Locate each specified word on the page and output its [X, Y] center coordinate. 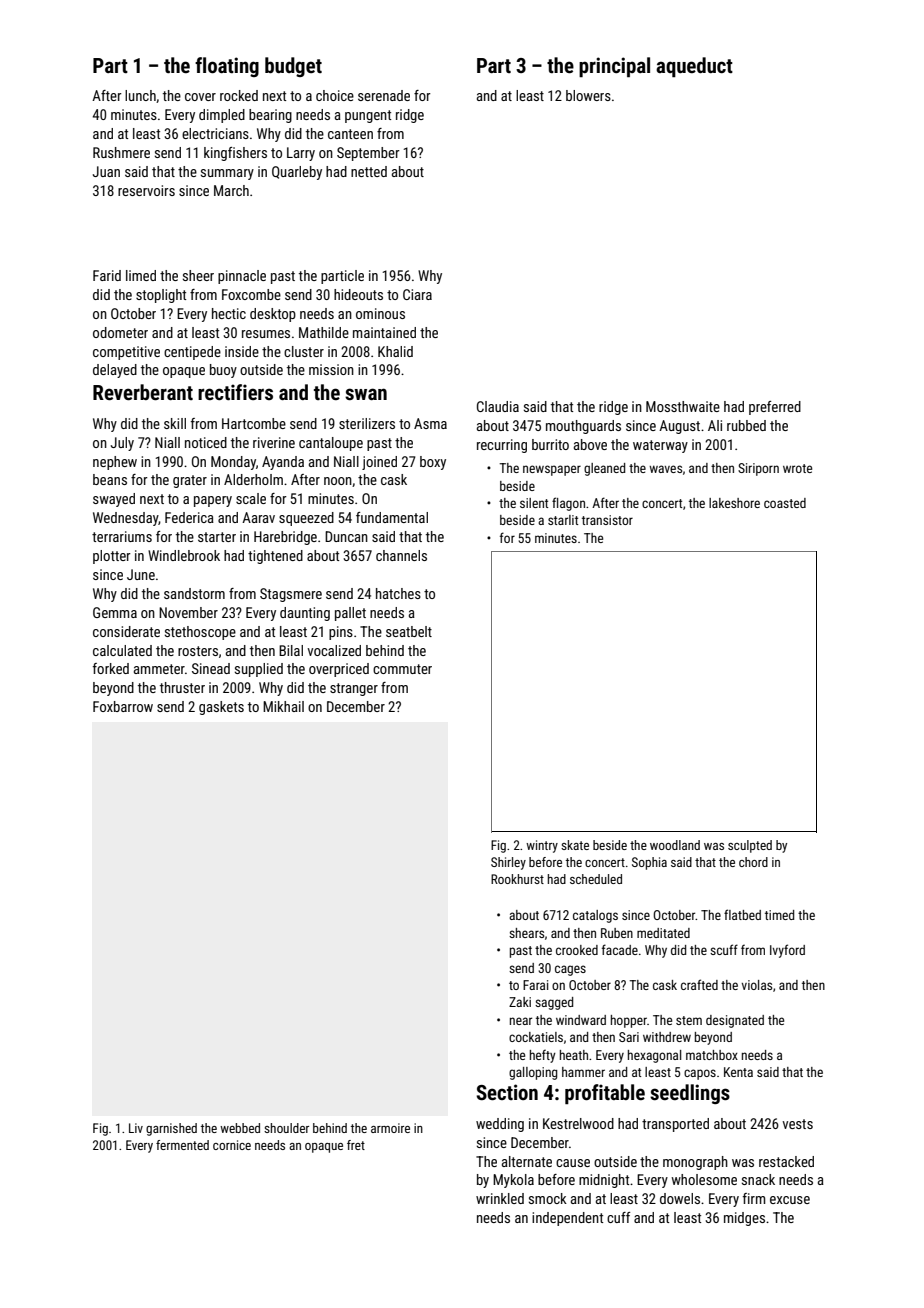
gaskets [221, 708]
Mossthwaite [683, 406]
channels [401, 555]
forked [111, 668]
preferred [775, 408]
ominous [380, 313]
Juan [106, 171]
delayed [115, 371]
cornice [232, 1145]
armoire [390, 1128]
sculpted [750, 846]
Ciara [417, 294]
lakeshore [734, 503]
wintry [542, 846]
